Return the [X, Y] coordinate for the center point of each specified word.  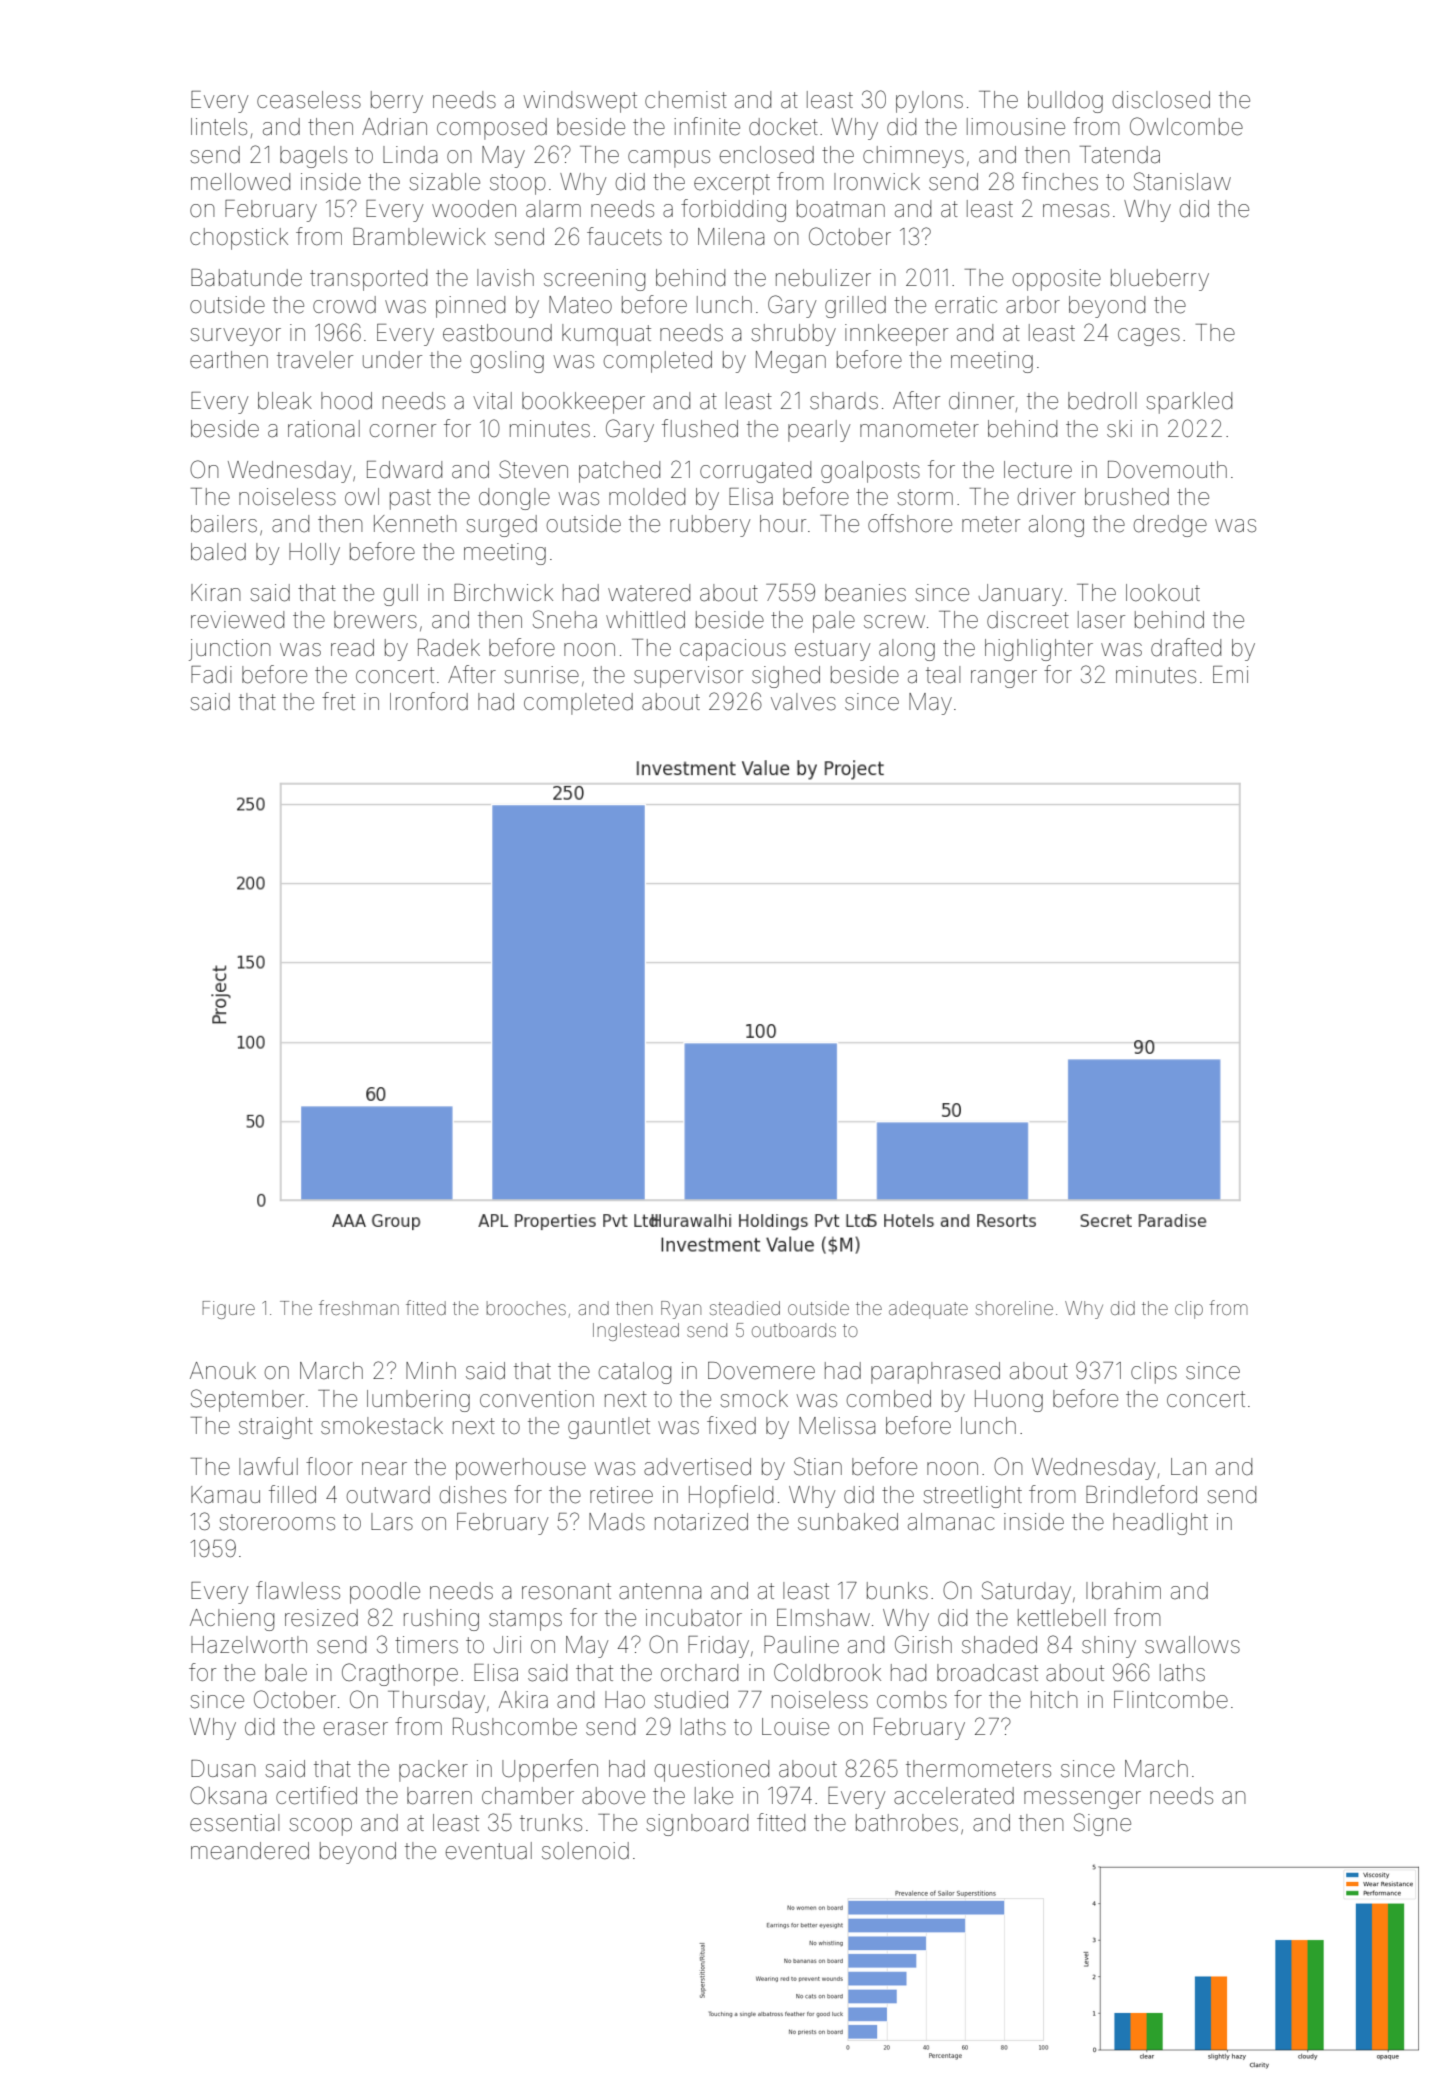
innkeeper [896, 335]
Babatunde [246, 278]
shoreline [1014, 1308]
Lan [1188, 1467]
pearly [819, 431]
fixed [731, 1425]
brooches [526, 1308]
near [384, 1469]
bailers [224, 524]
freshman [359, 1307]
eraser [356, 1729]
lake [714, 1796]
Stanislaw [1182, 181]
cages [1149, 337]
